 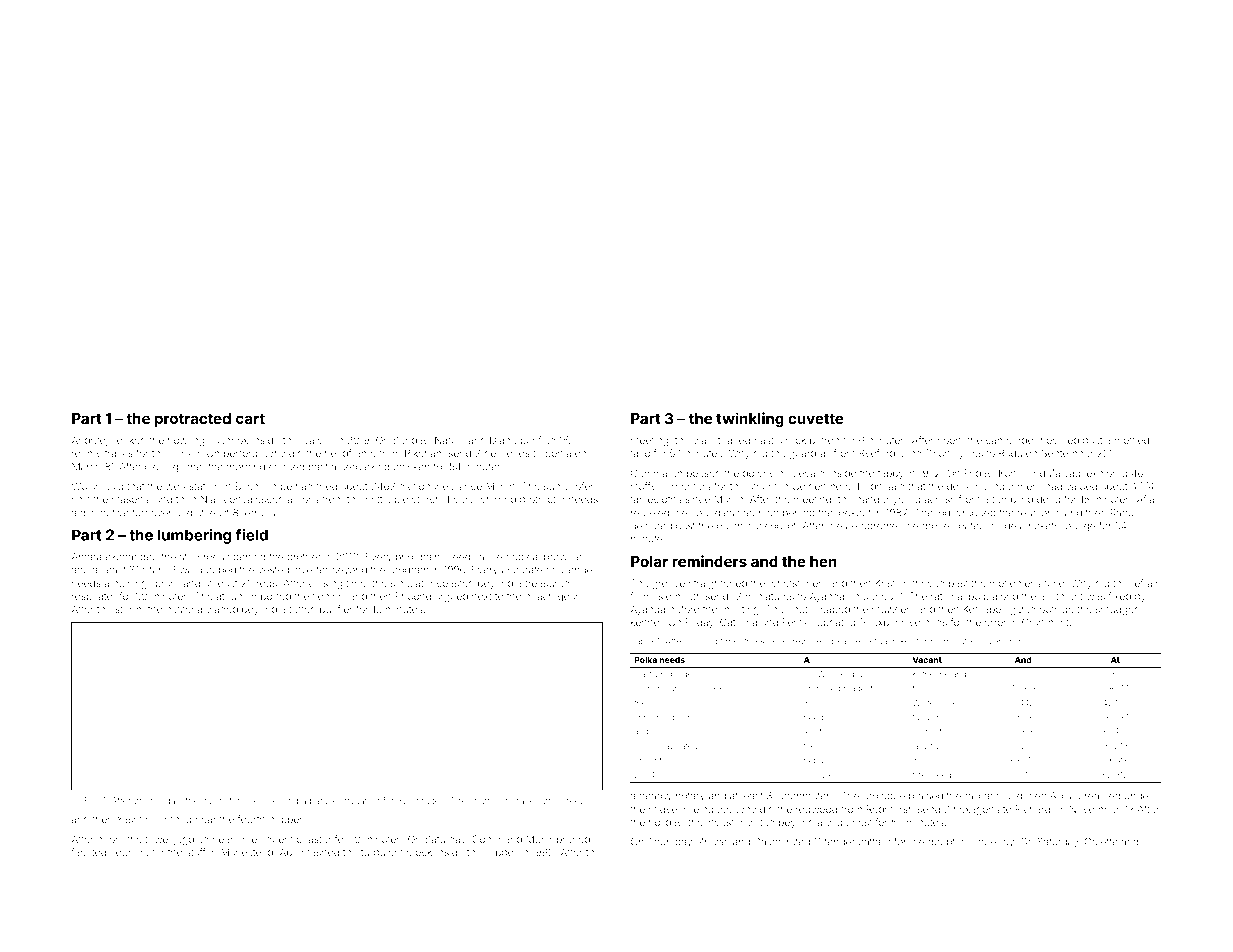 What do you see at coordinates (410, 441) in the screenshot?
I see `Sunday` at bounding box center [410, 441].
